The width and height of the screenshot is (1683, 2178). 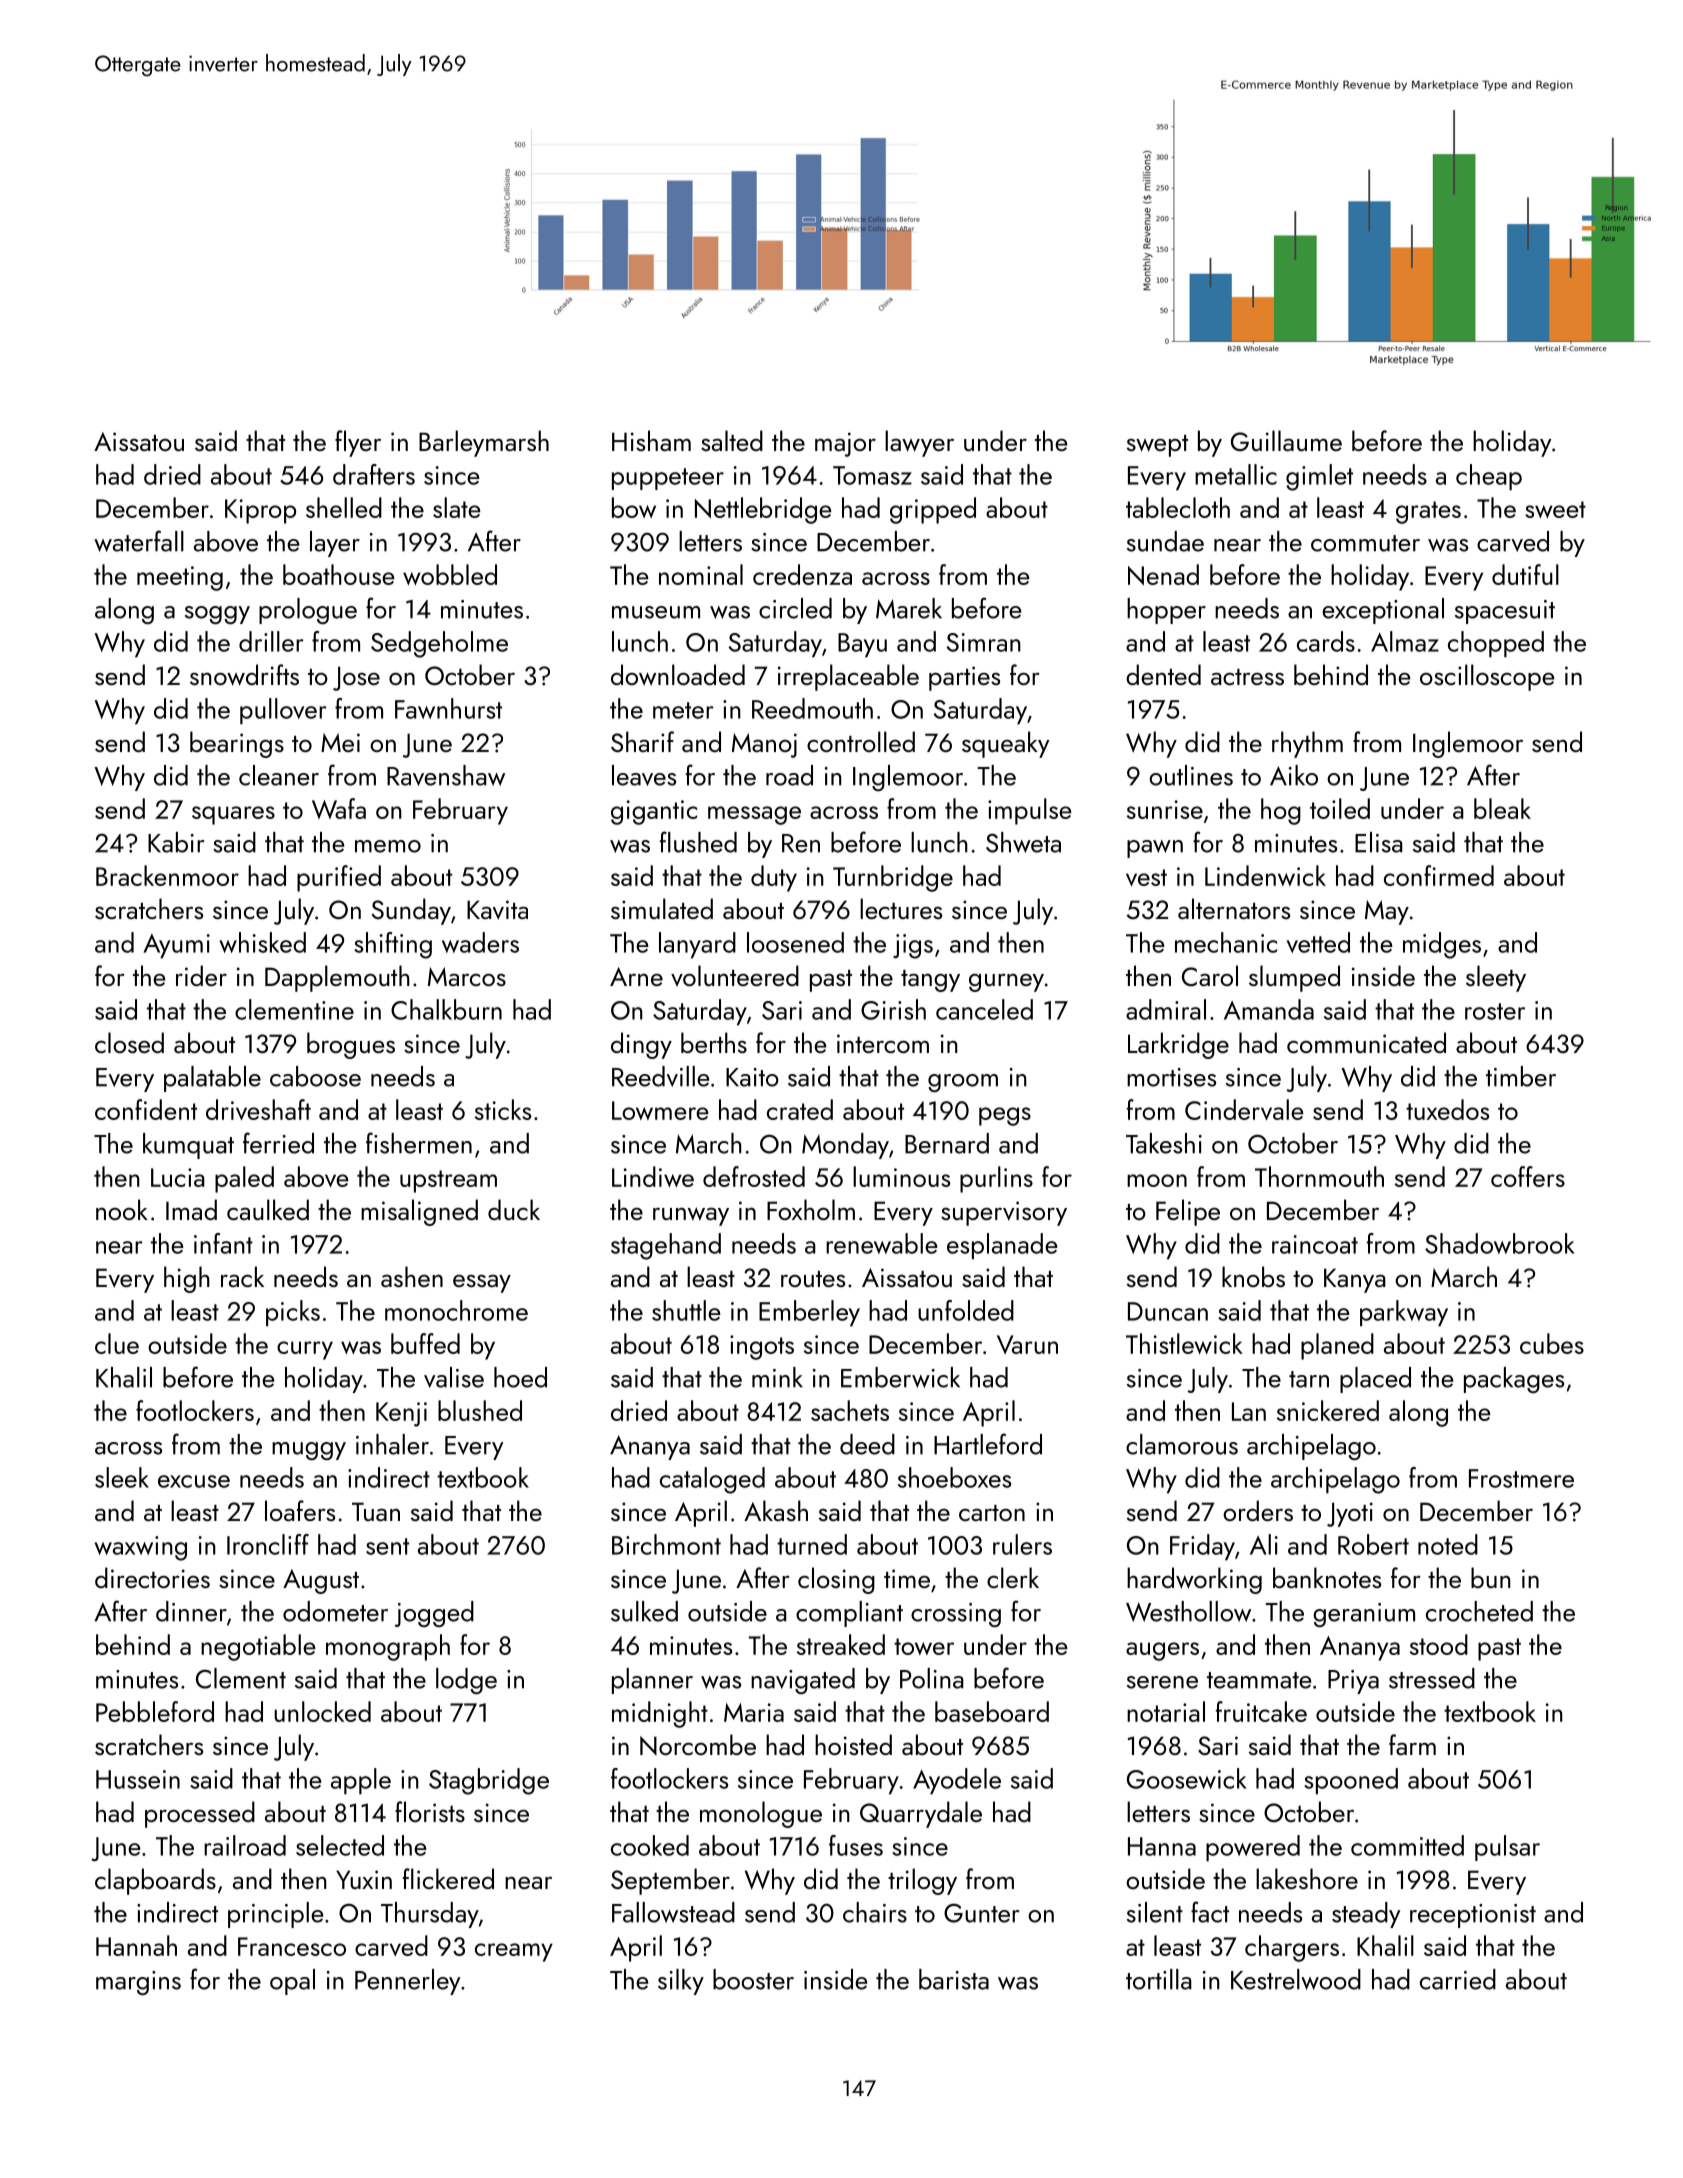 What do you see at coordinates (351, 1045) in the screenshot?
I see `brogues` at bounding box center [351, 1045].
